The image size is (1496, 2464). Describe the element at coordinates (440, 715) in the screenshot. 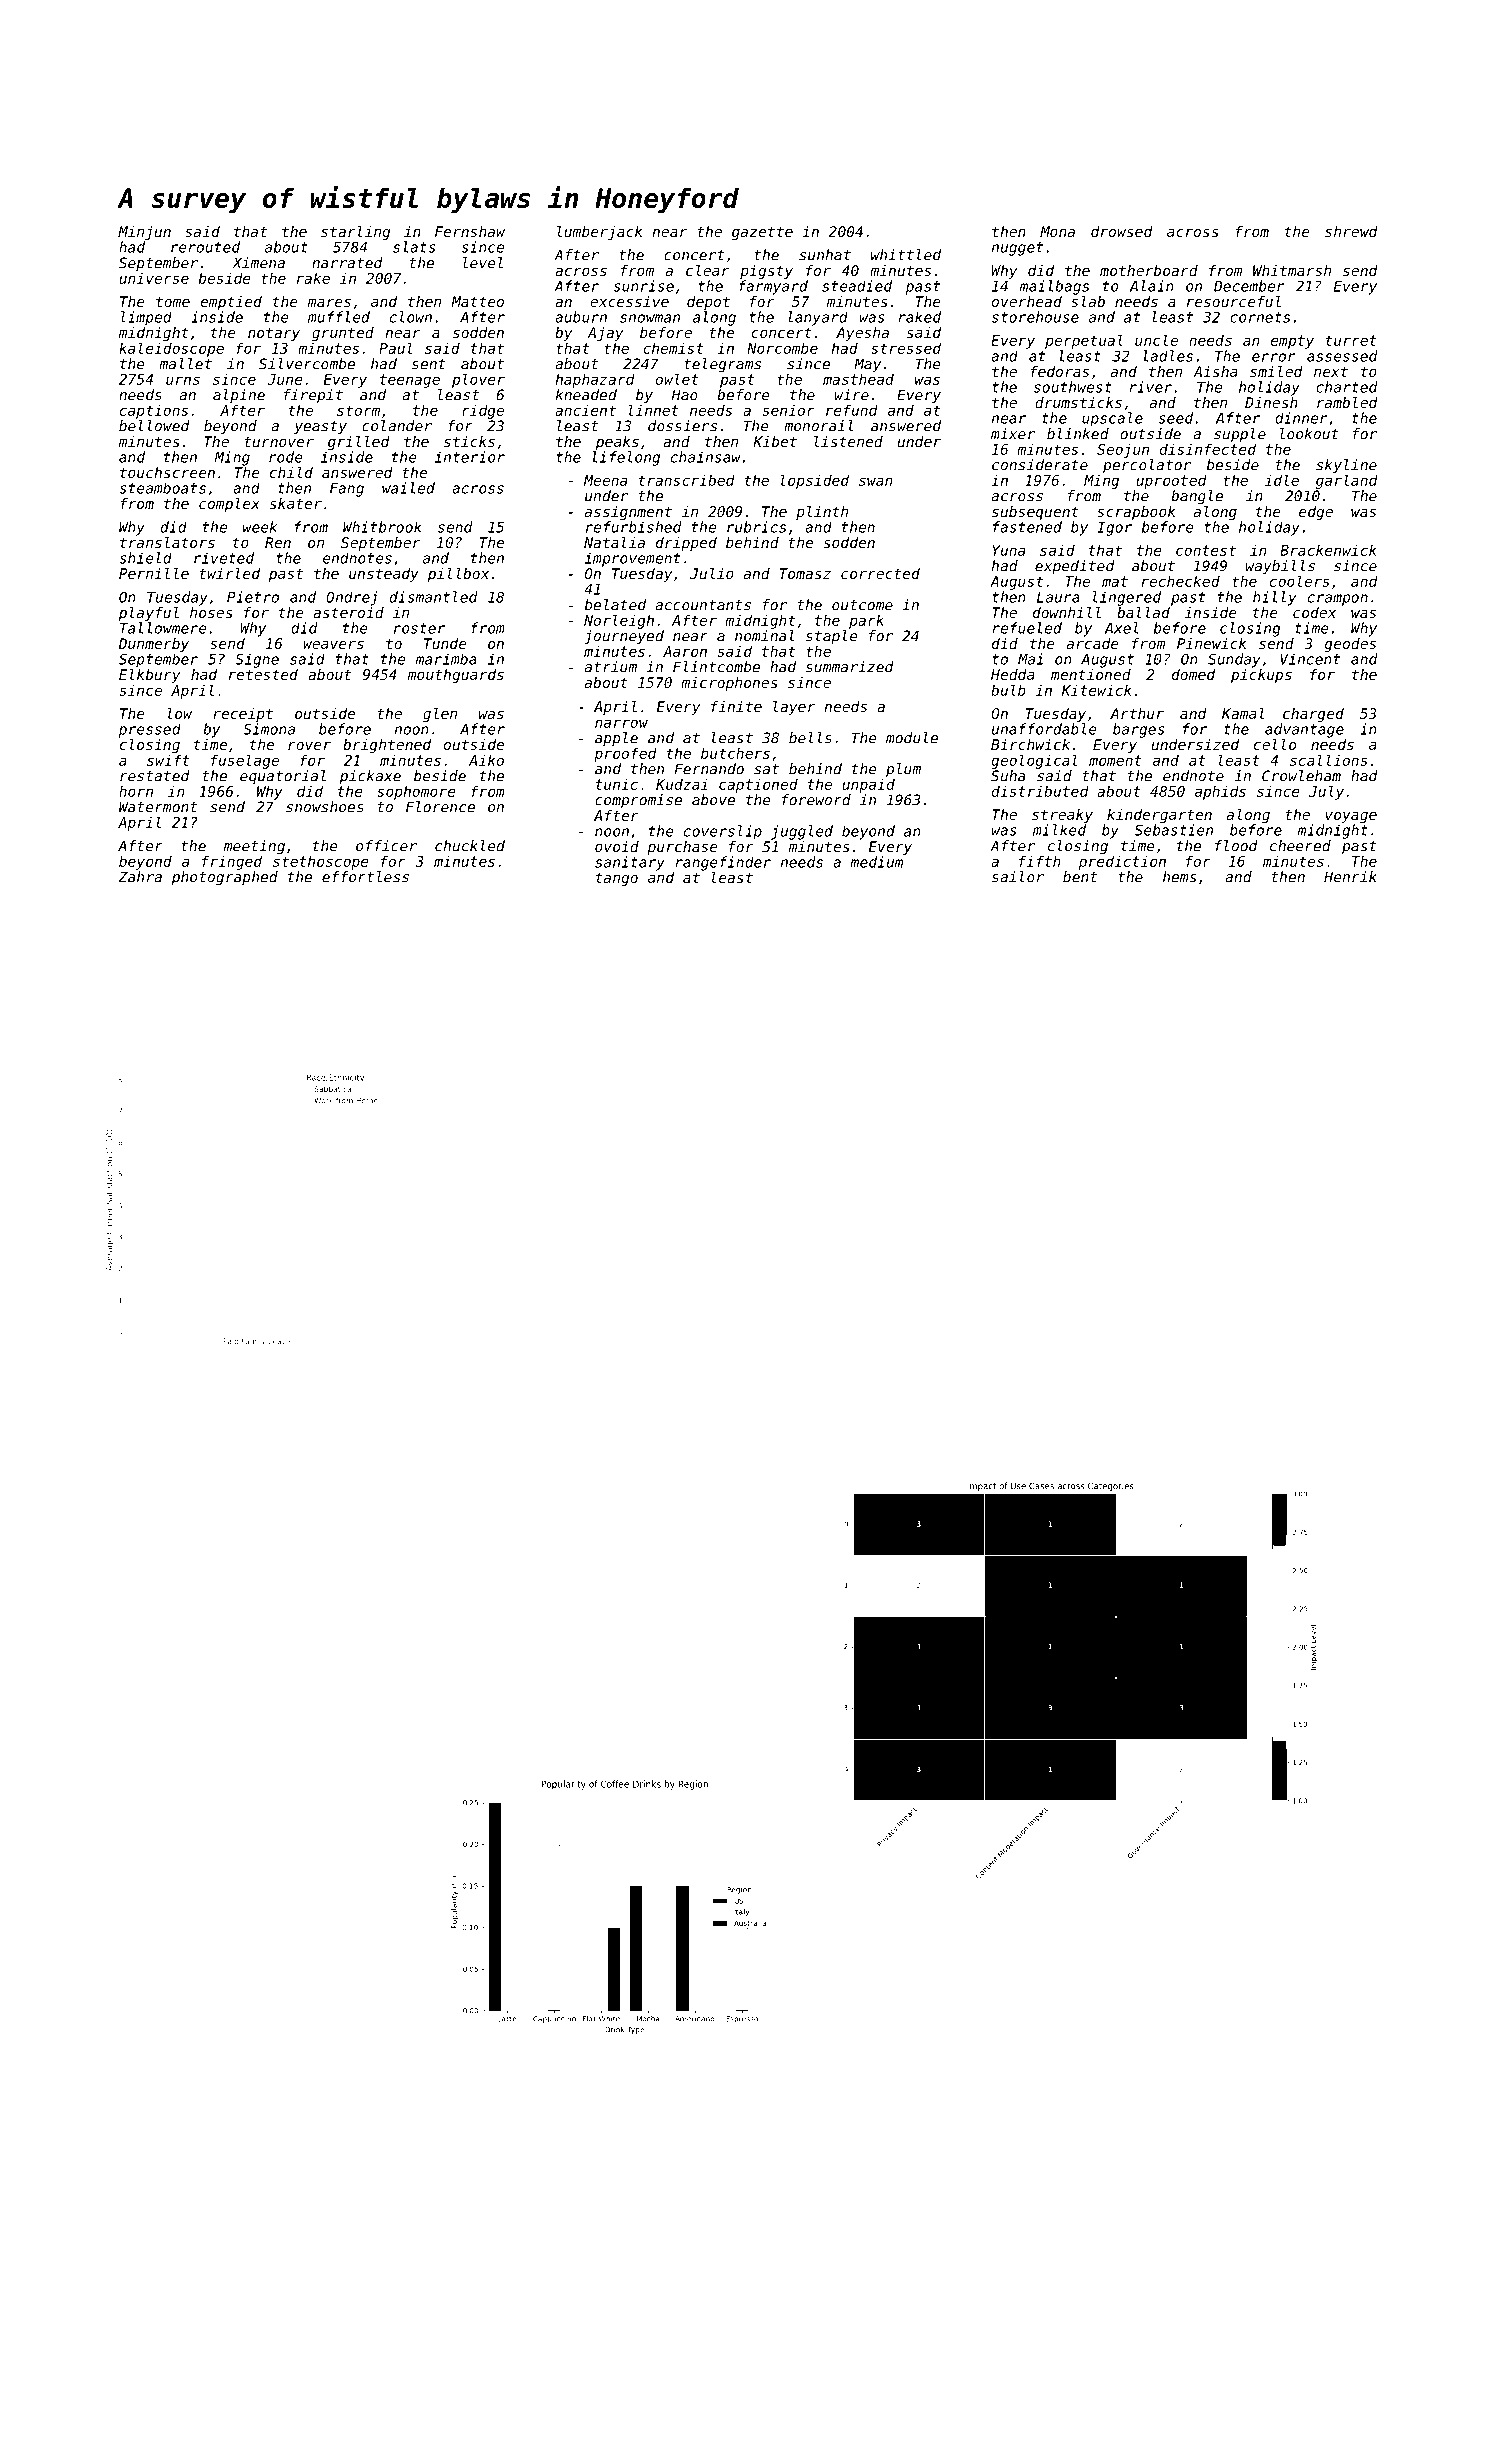

I see `glen` at that location.
